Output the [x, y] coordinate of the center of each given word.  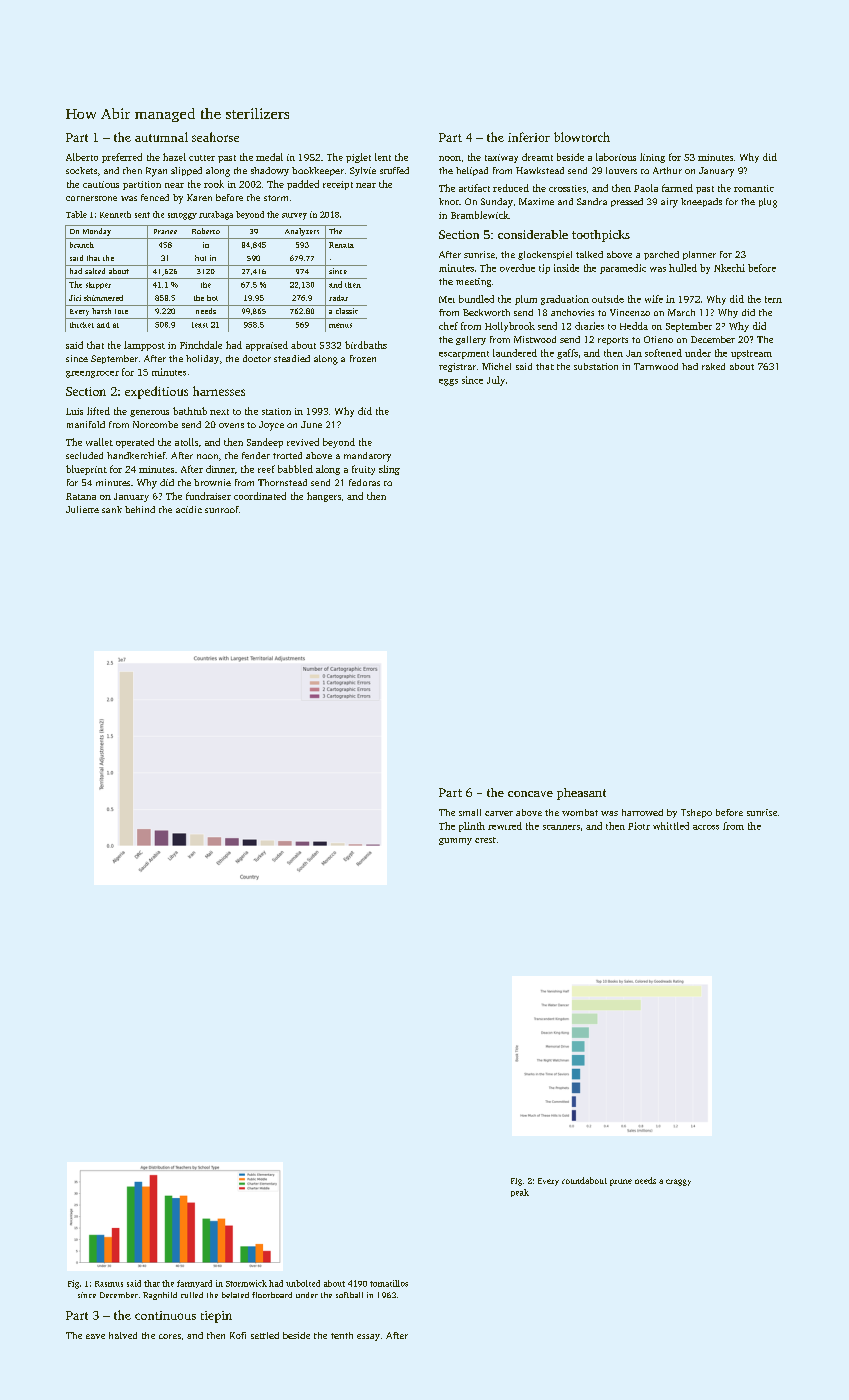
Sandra [592, 201]
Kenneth [115, 214]
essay [368, 1337]
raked [713, 366]
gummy [455, 841]
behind [140, 509]
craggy [678, 1182]
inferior [529, 137]
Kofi [238, 1335]
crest [485, 840]
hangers [324, 497]
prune [621, 1182]
